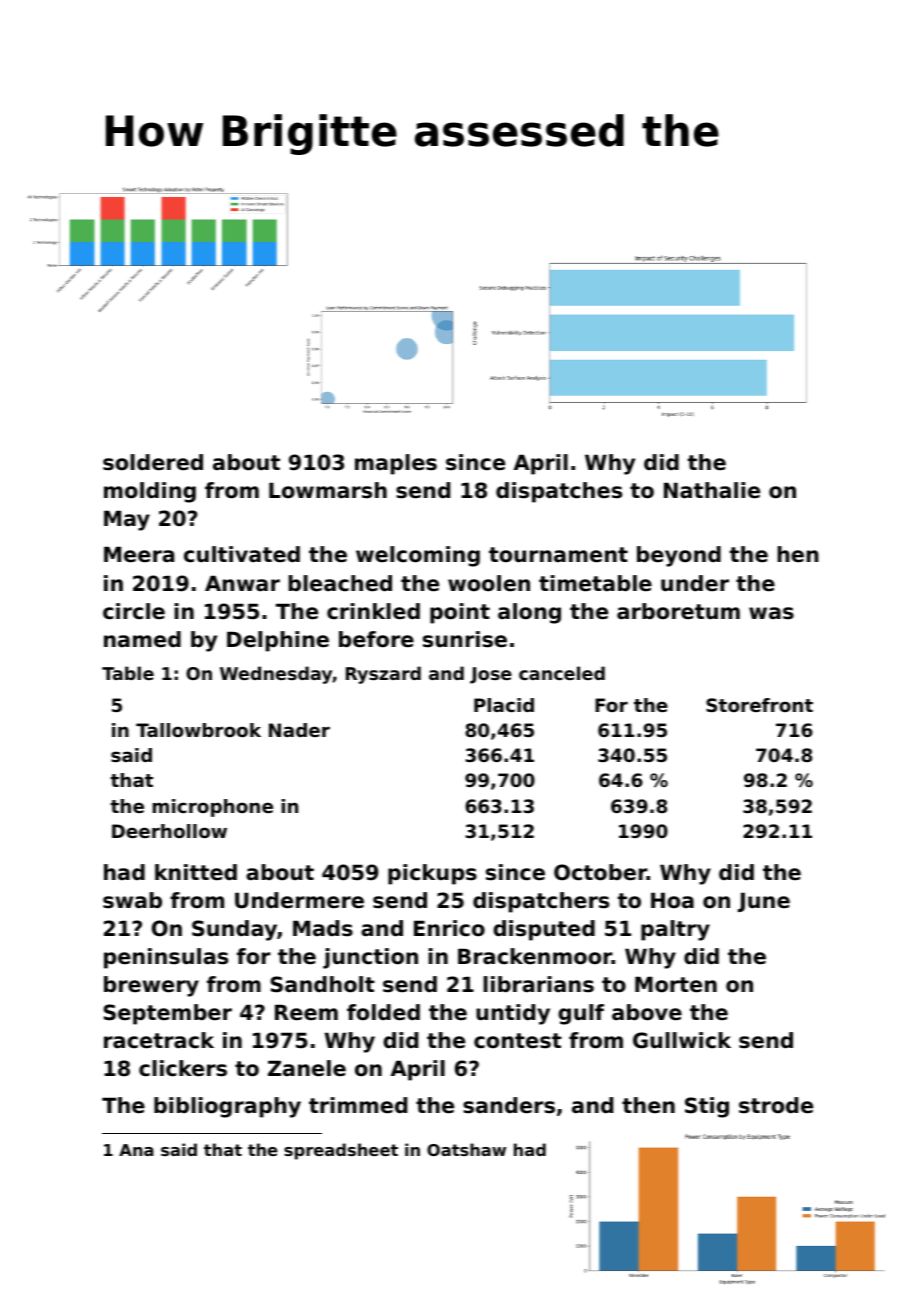 The width and height of the screenshot is (924, 1311). What do you see at coordinates (449, 928) in the screenshot?
I see `Enrico` at bounding box center [449, 928].
